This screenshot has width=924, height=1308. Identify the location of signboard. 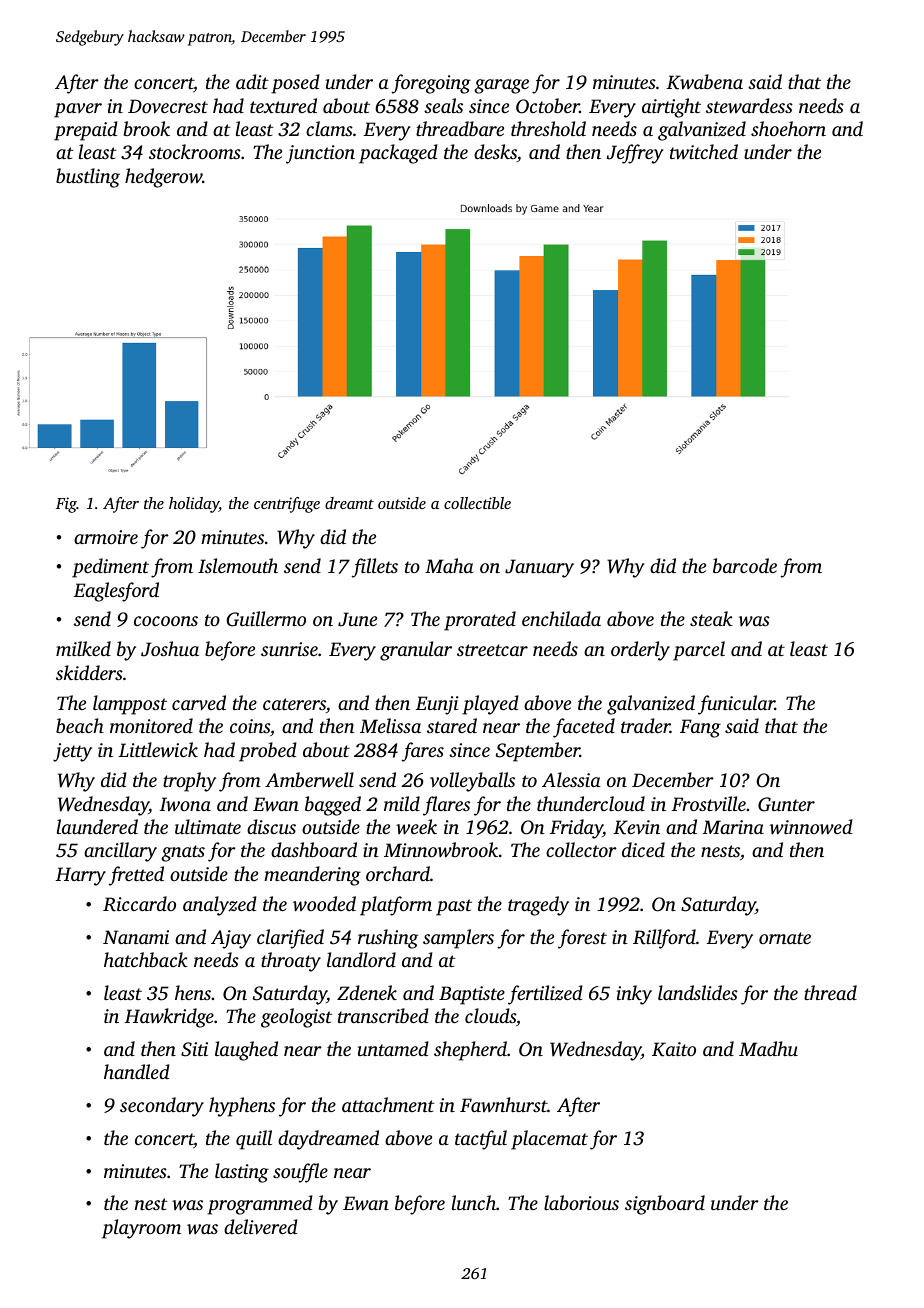
(665, 1205).
